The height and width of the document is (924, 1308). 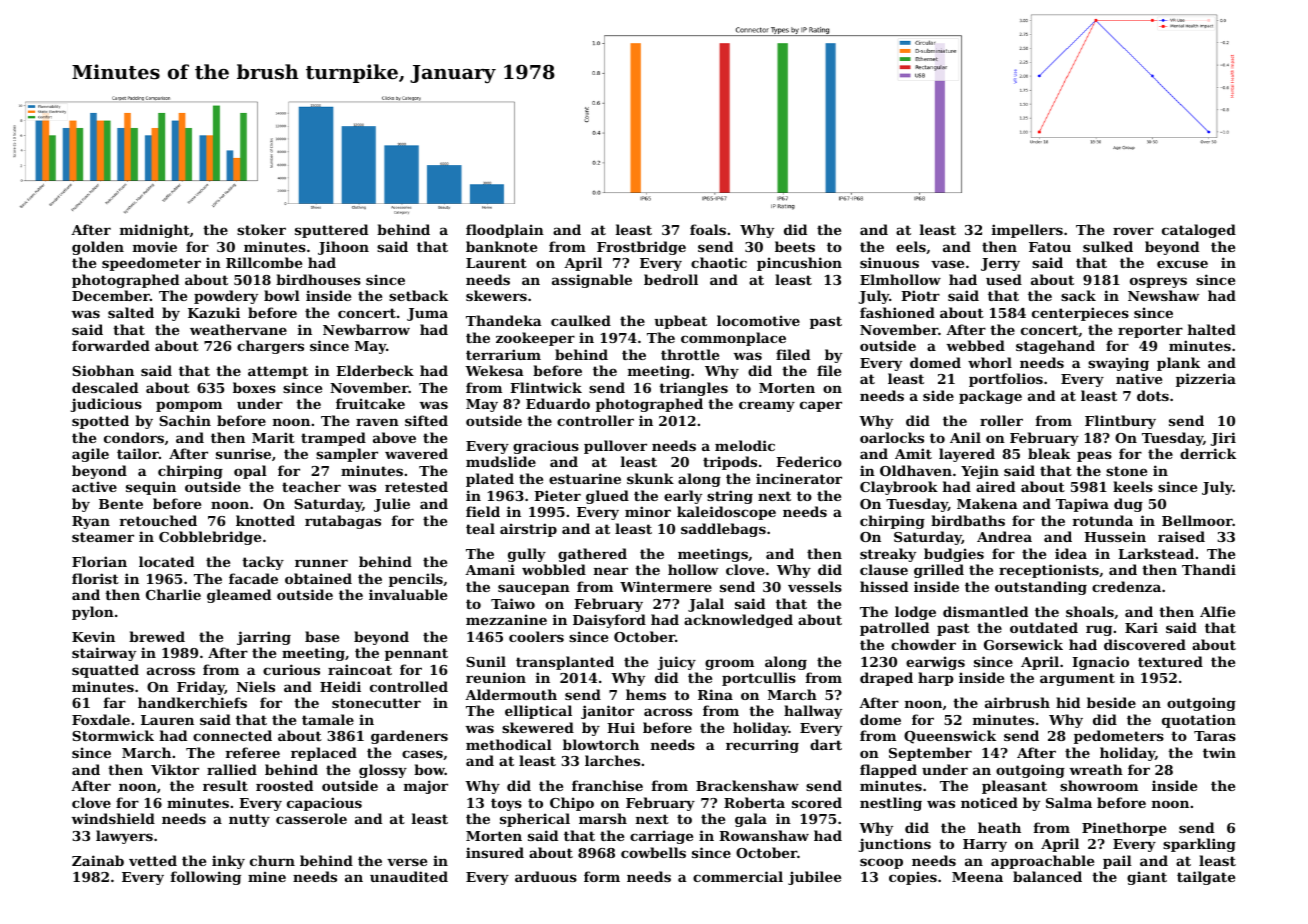 What do you see at coordinates (607, 785) in the document?
I see `franchise` at bounding box center [607, 785].
